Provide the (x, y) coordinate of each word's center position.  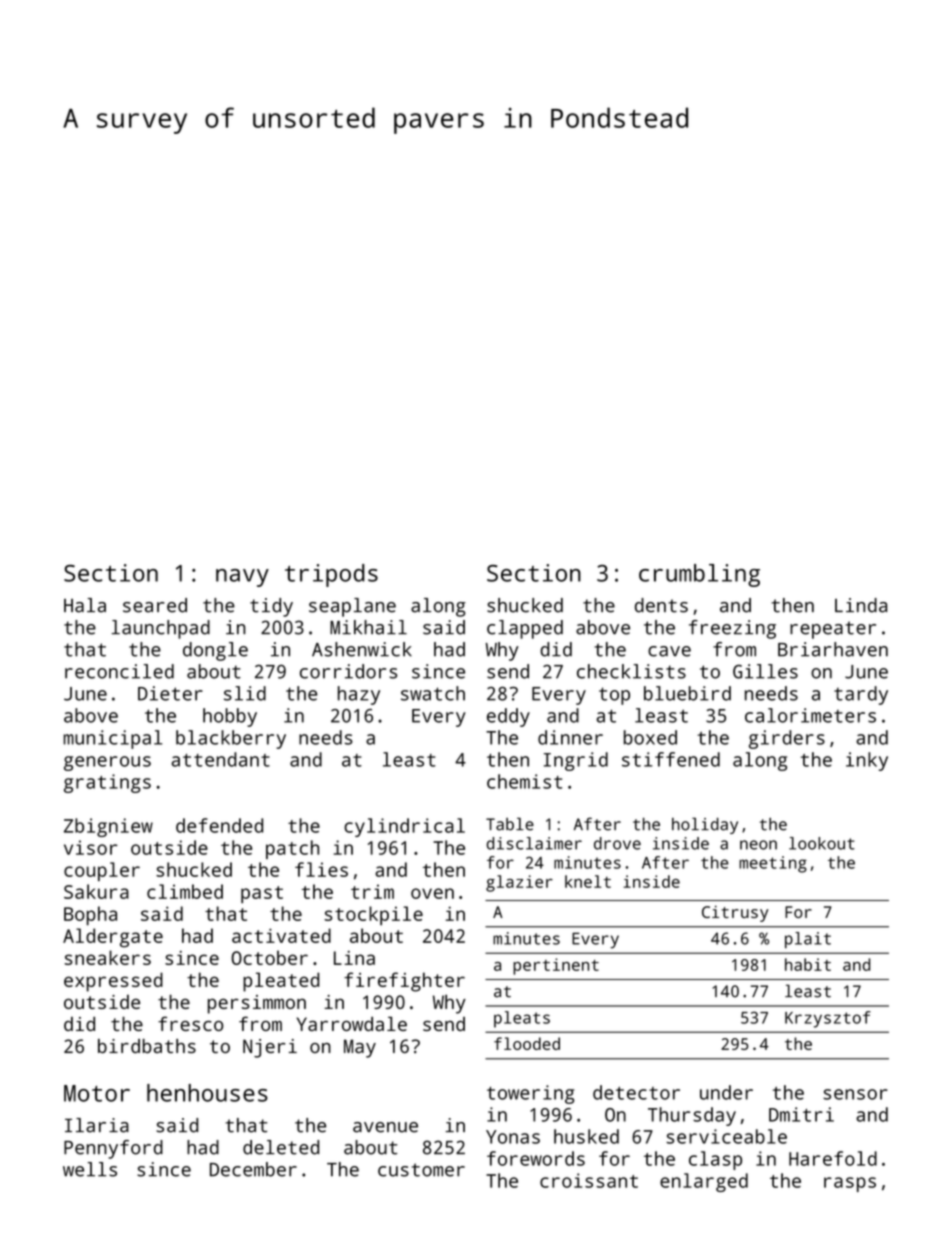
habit (808, 964)
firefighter (404, 982)
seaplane (352, 607)
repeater (833, 630)
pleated (281, 982)
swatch (433, 693)
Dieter (170, 693)
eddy (508, 717)
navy (242, 578)
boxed (650, 737)
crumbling (699, 575)
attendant (220, 759)
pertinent (556, 966)
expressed (113, 982)
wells (90, 1169)
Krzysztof (828, 1019)
